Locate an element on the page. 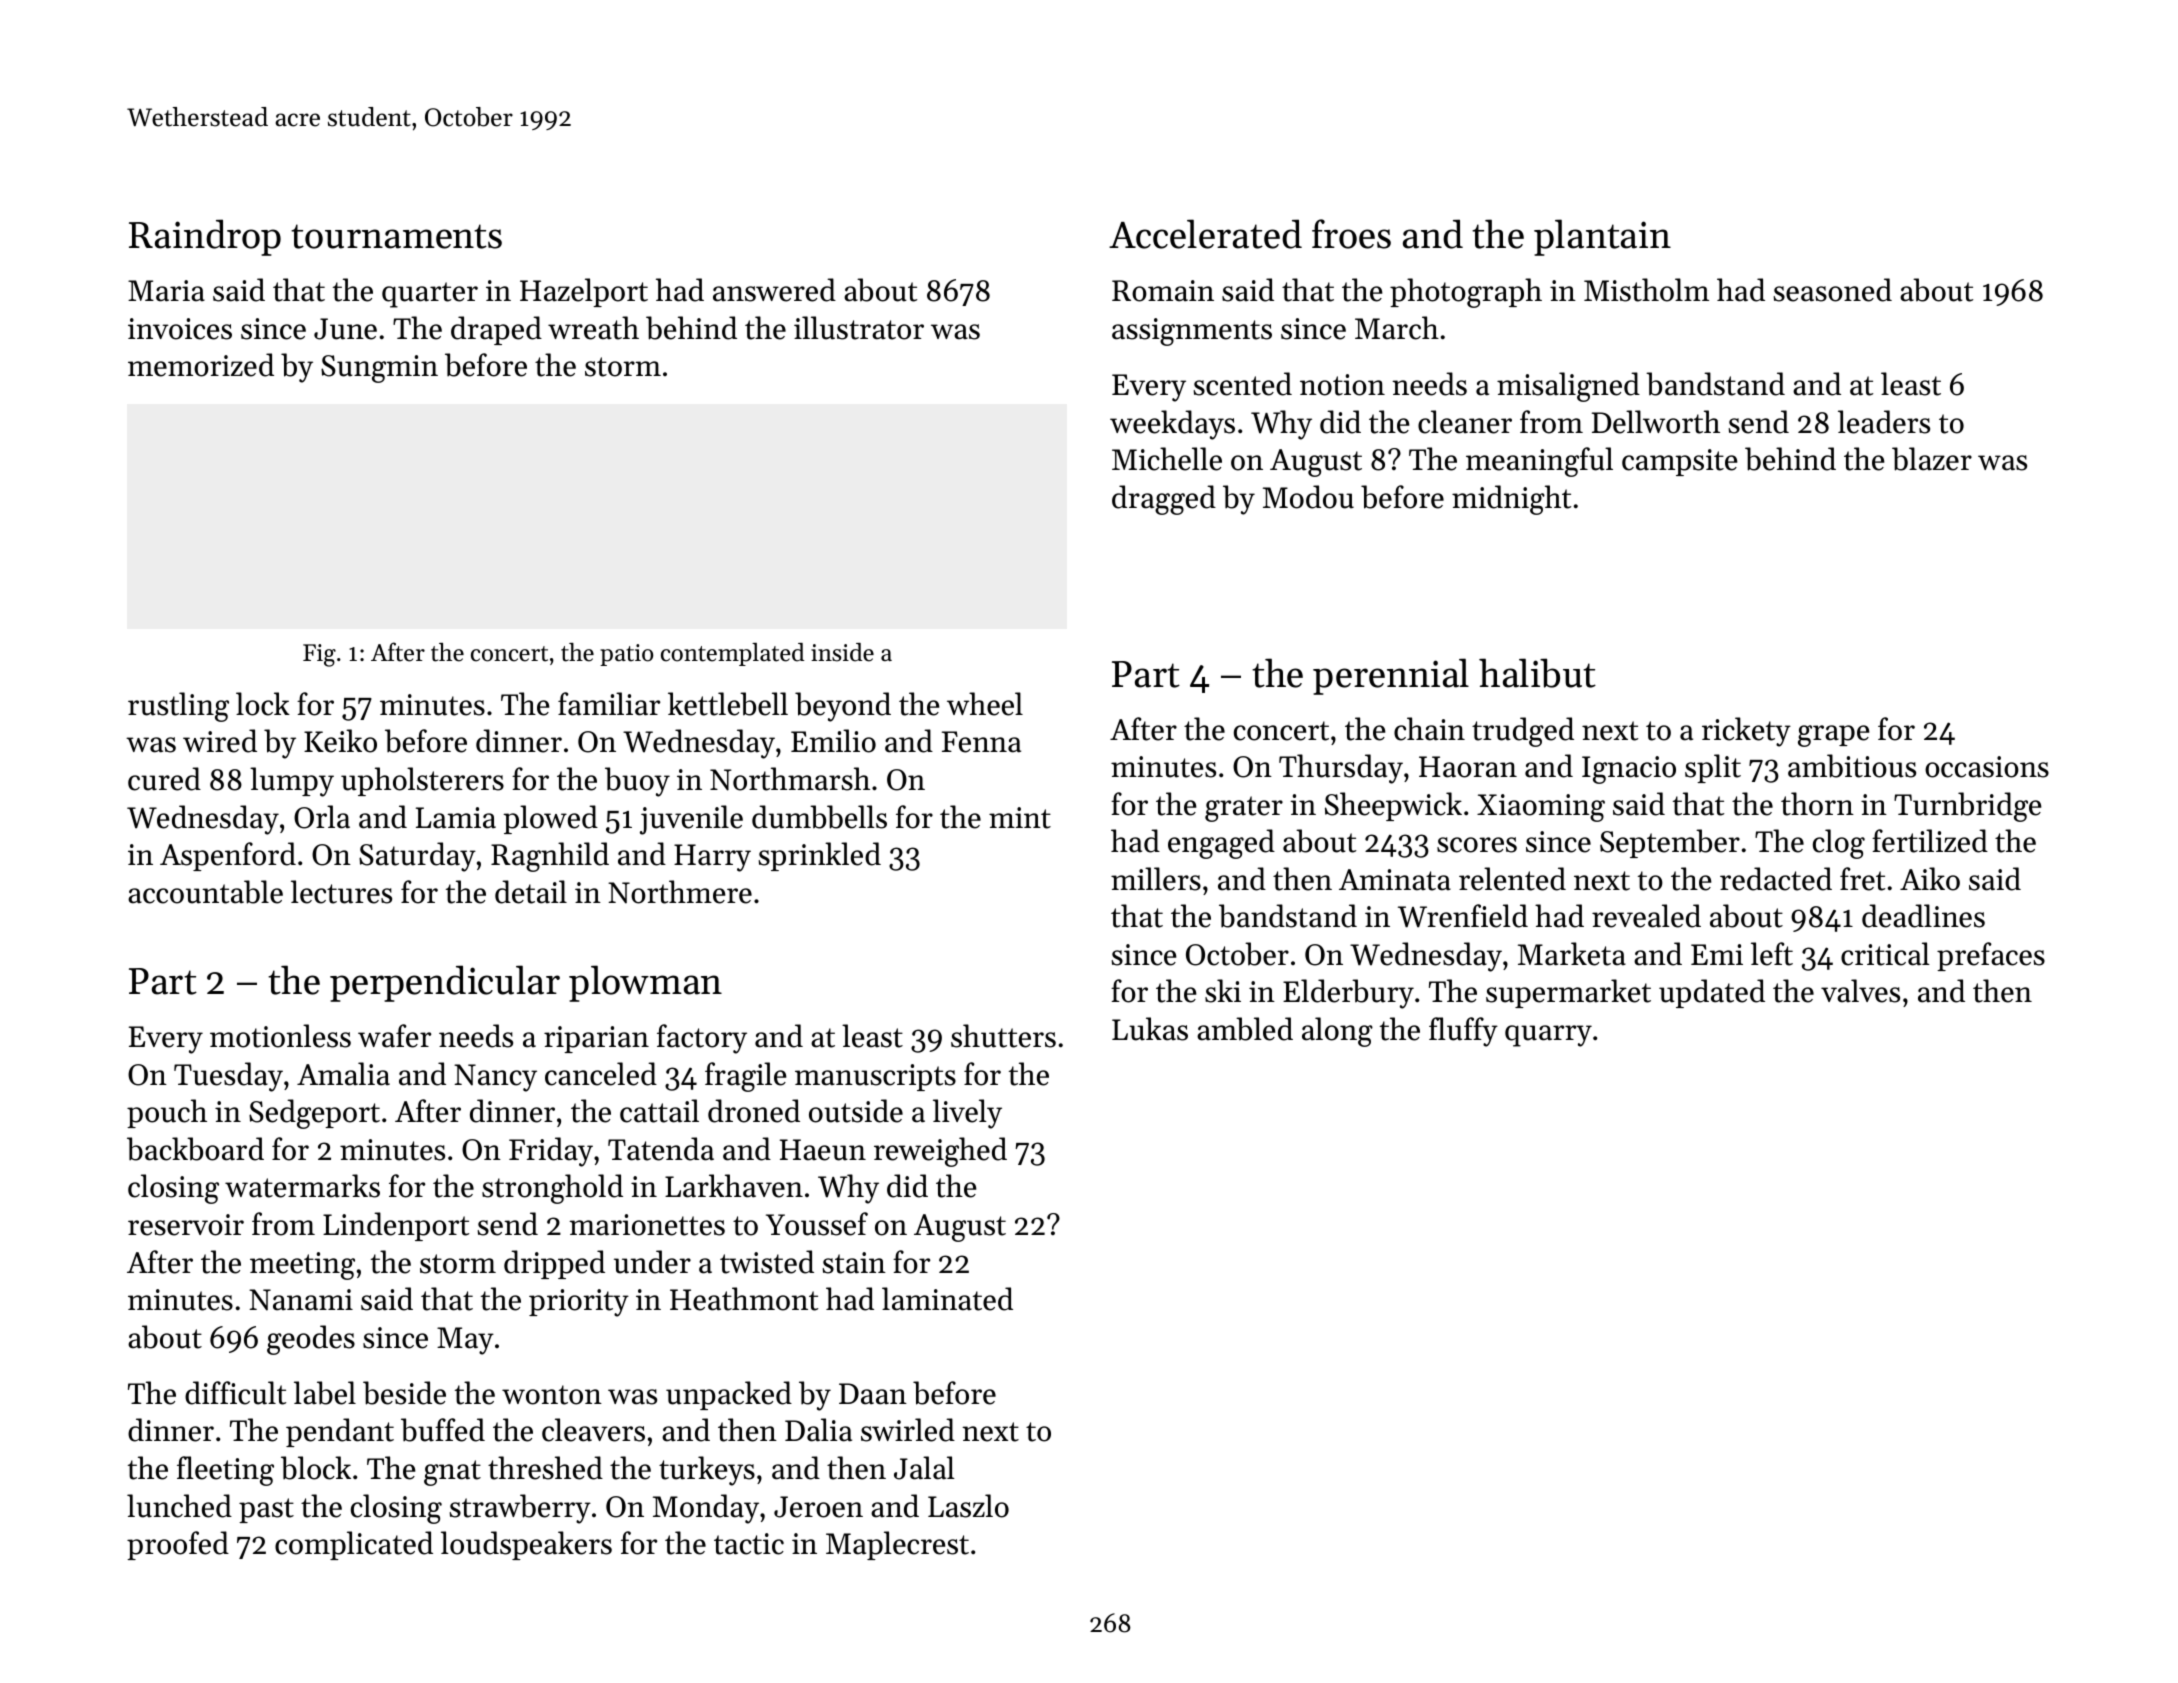 This document has width=2178, height=1683. split is located at coordinates (1713, 768).
